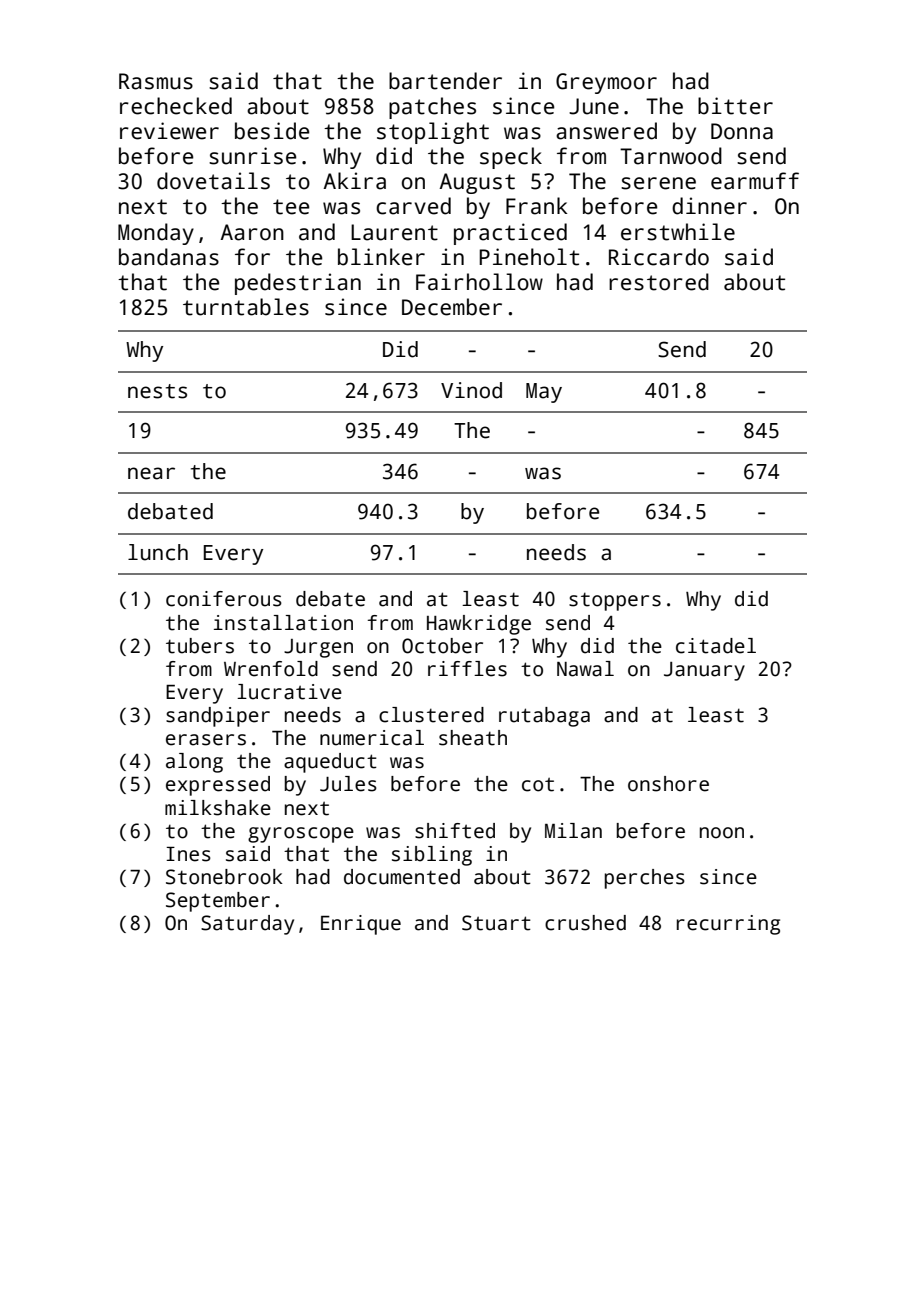 This screenshot has height=1311, width=924. What do you see at coordinates (735, 106) in the screenshot?
I see `bitter` at bounding box center [735, 106].
